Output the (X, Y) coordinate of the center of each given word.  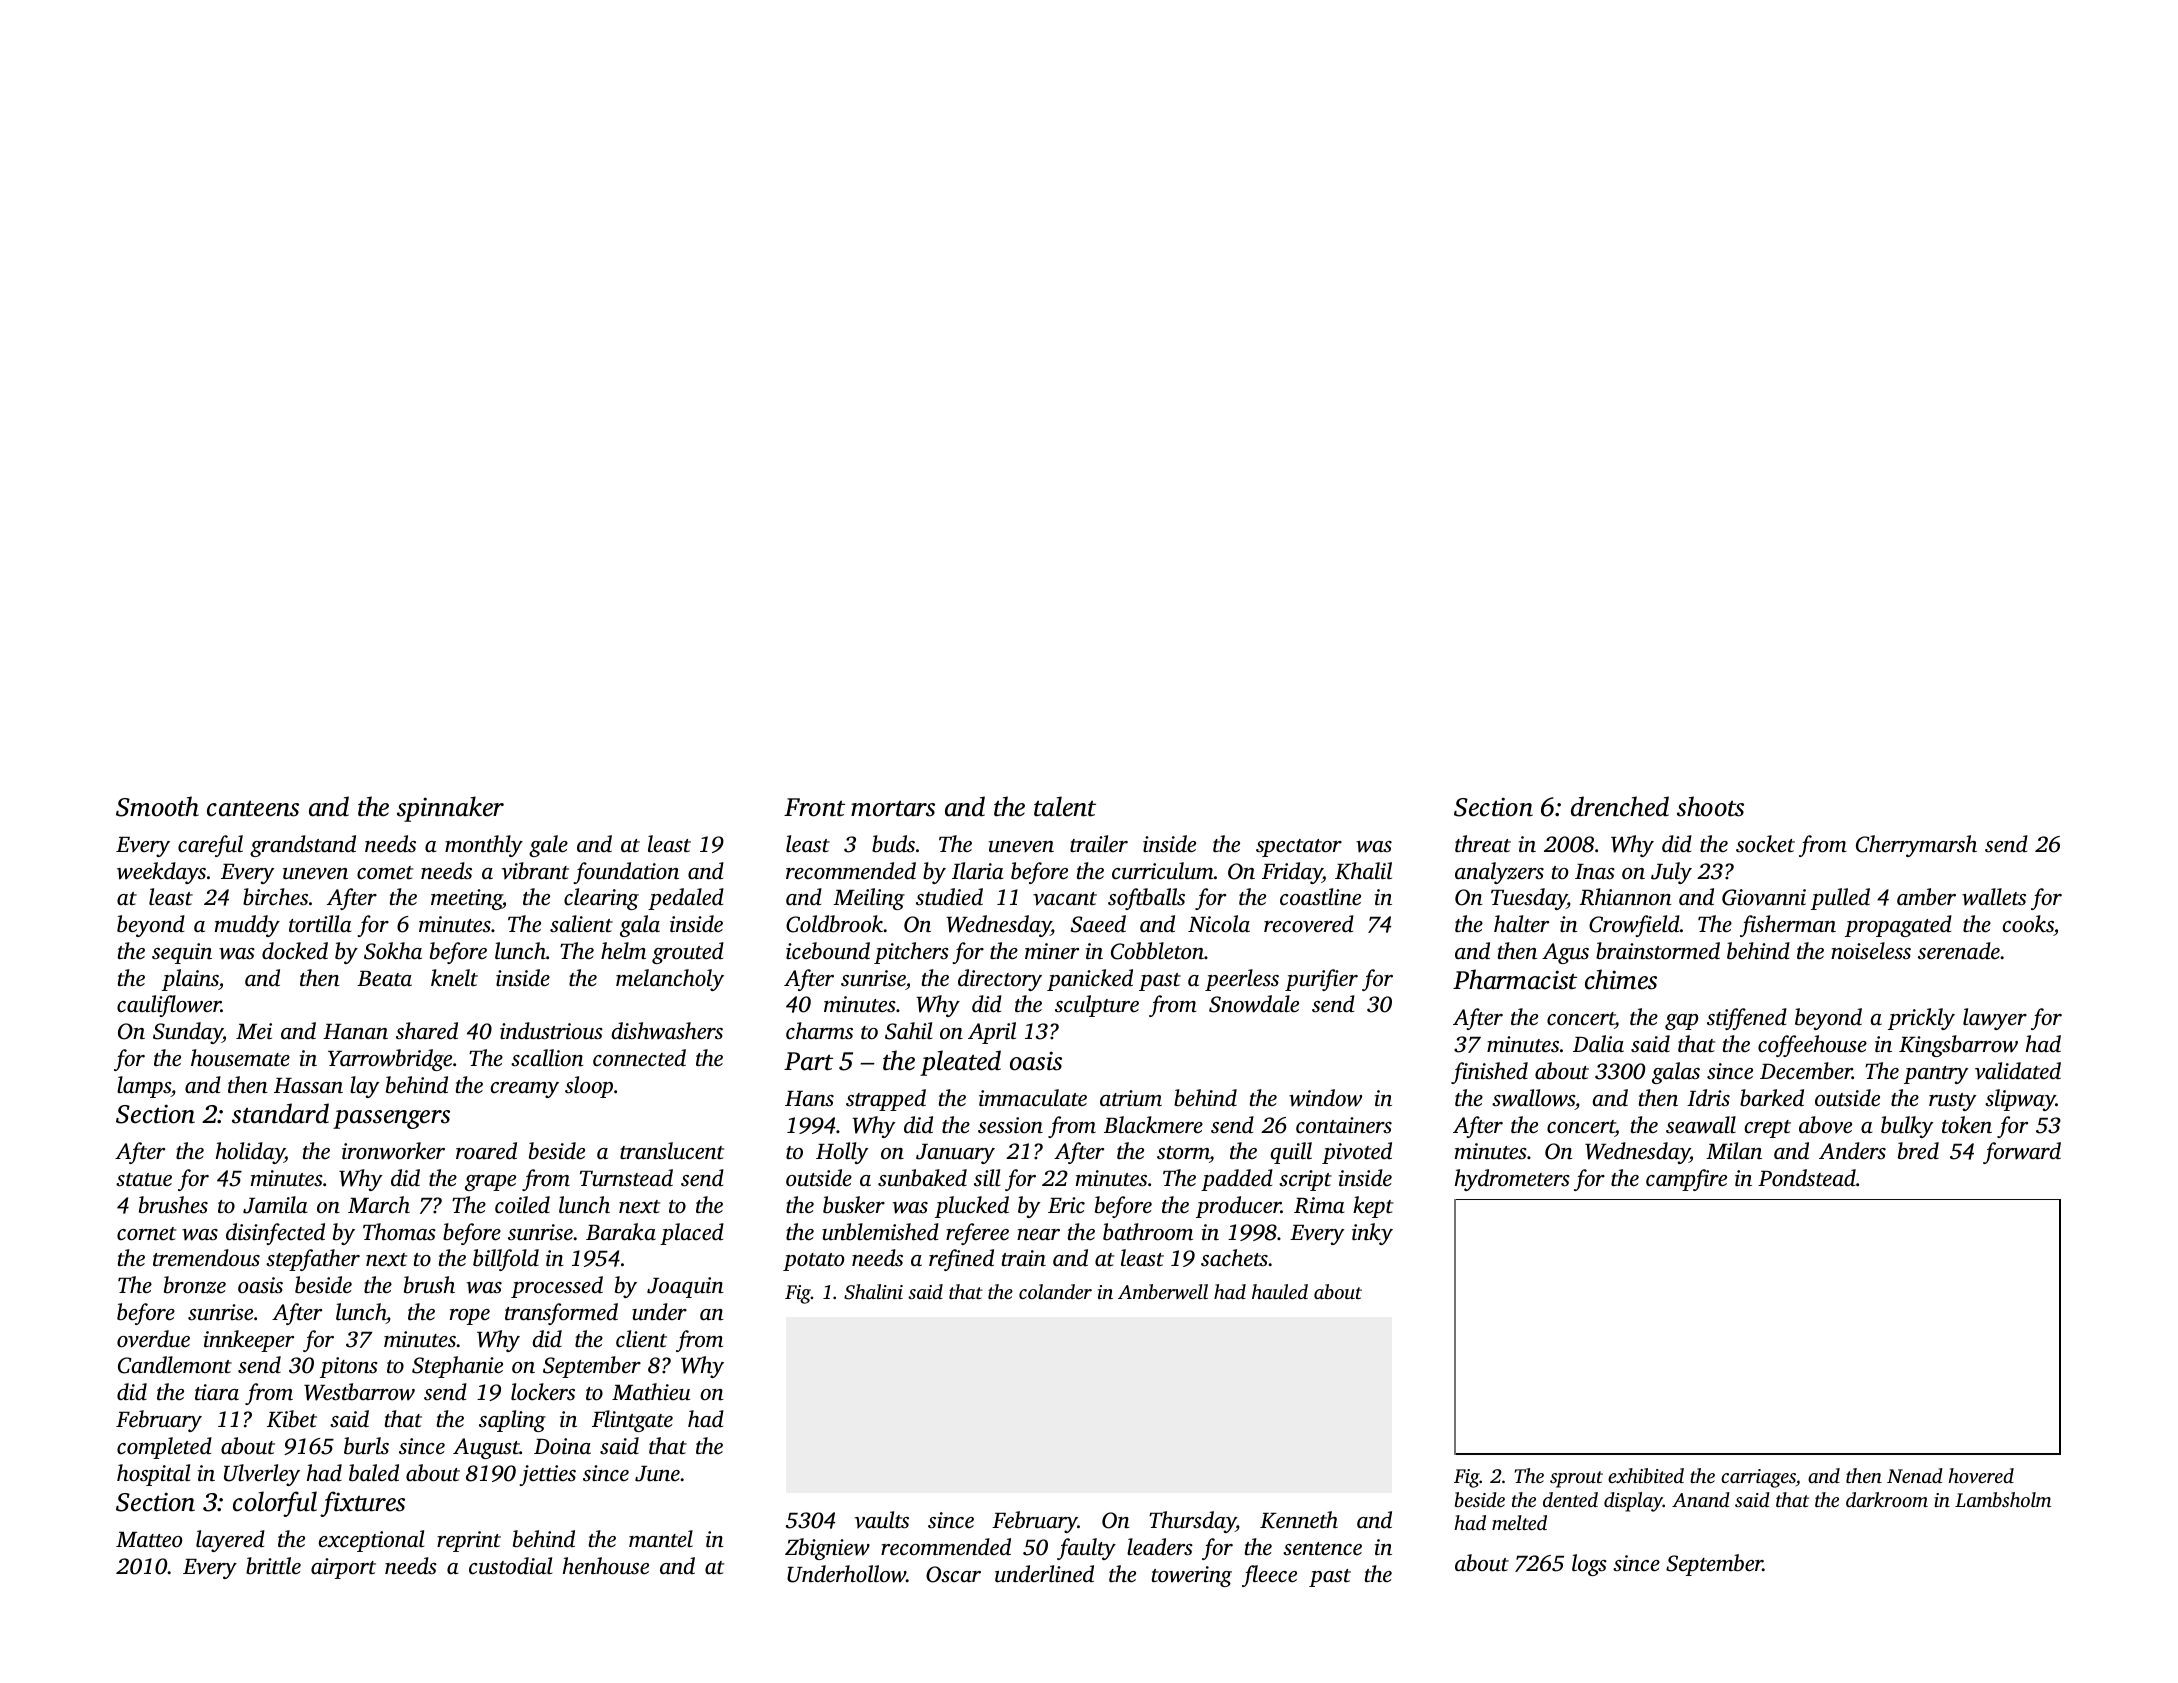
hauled (1280, 1291)
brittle (273, 1565)
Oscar (953, 1574)
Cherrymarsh (1916, 846)
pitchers (911, 953)
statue (144, 1179)
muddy (247, 926)
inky (1372, 1234)
